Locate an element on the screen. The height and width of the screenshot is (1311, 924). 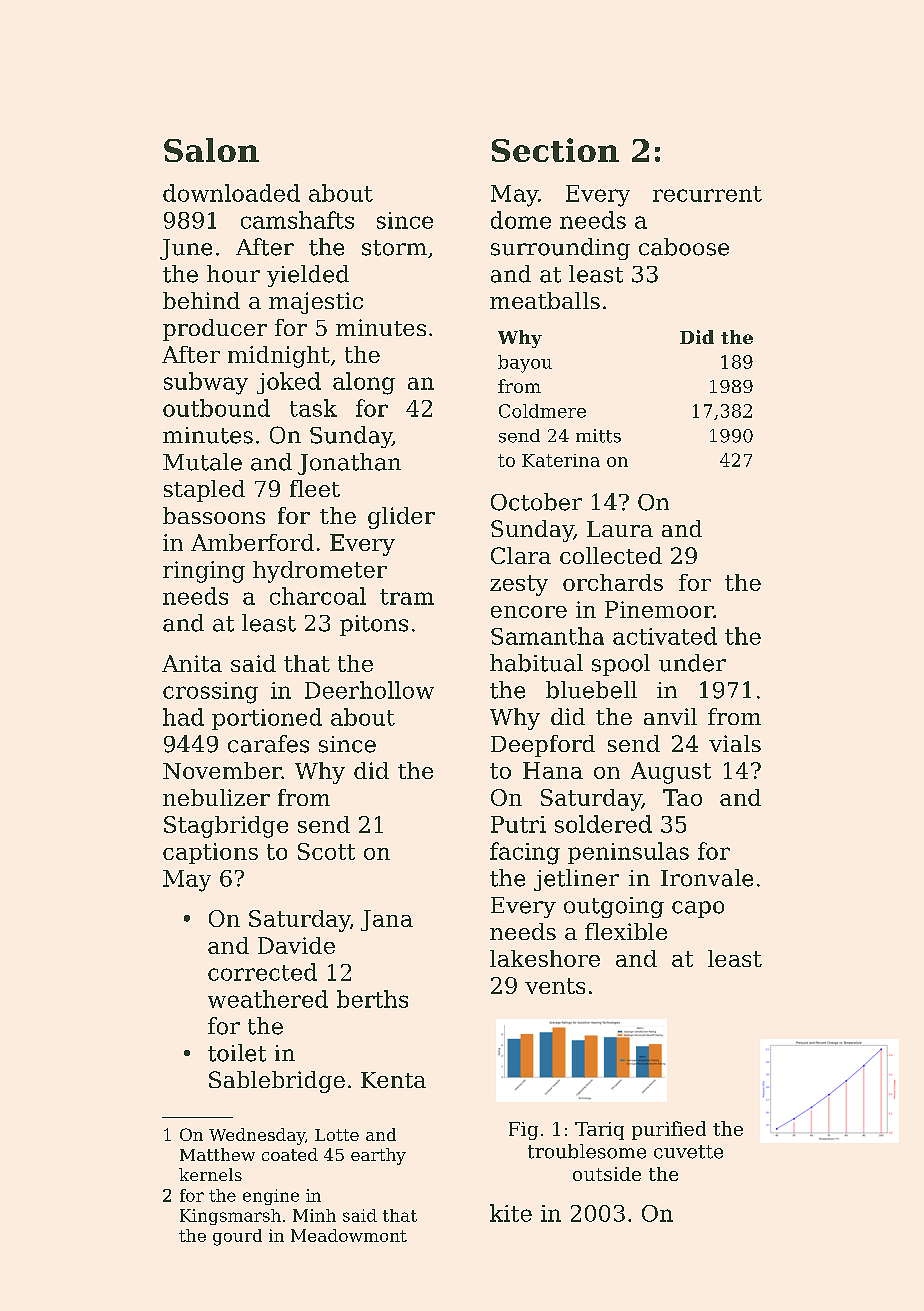
pitons is located at coordinates (374, 625).
